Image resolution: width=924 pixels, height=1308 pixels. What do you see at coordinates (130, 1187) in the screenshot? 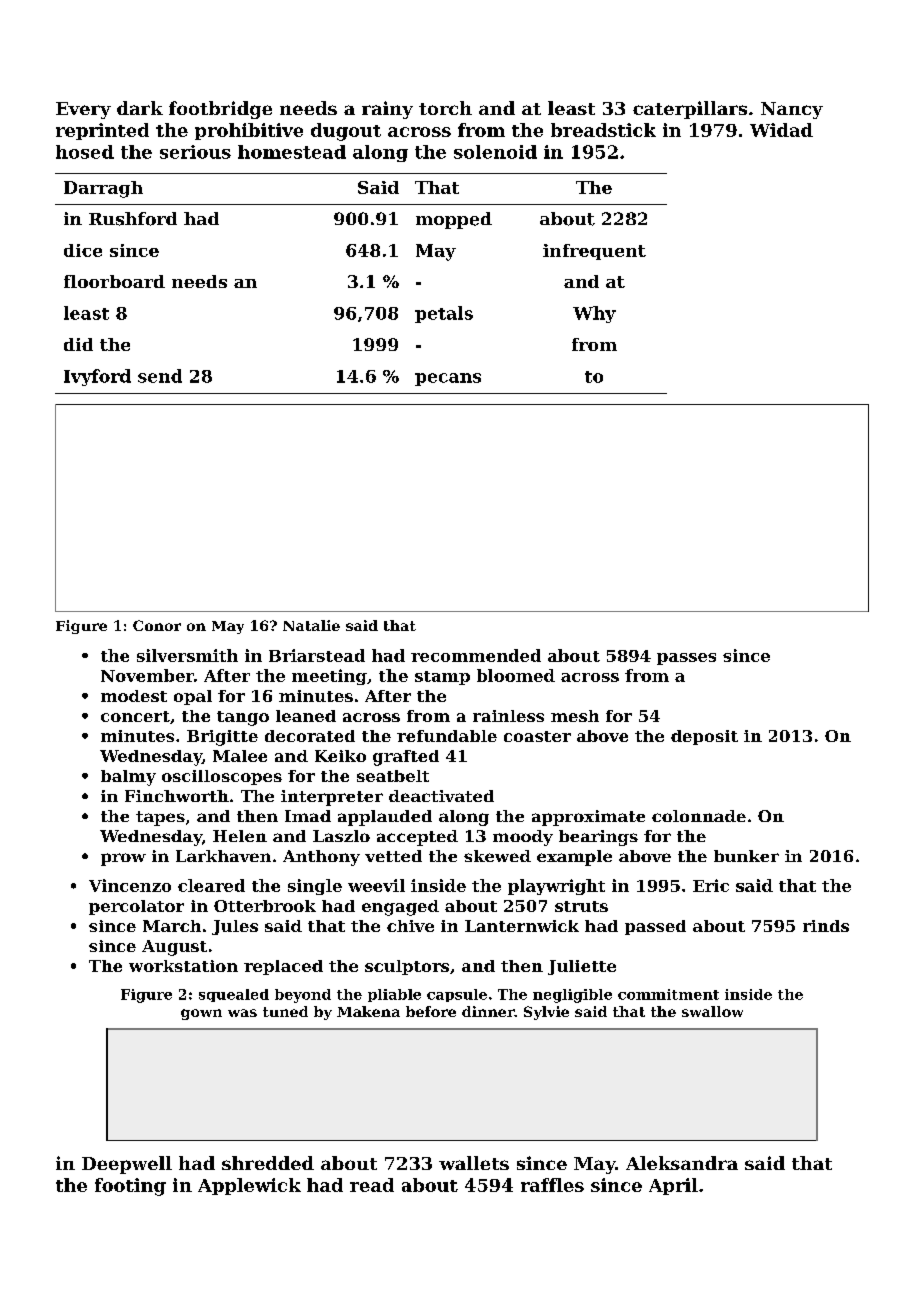
I see `footing` at bounding box center [130, 1187].
